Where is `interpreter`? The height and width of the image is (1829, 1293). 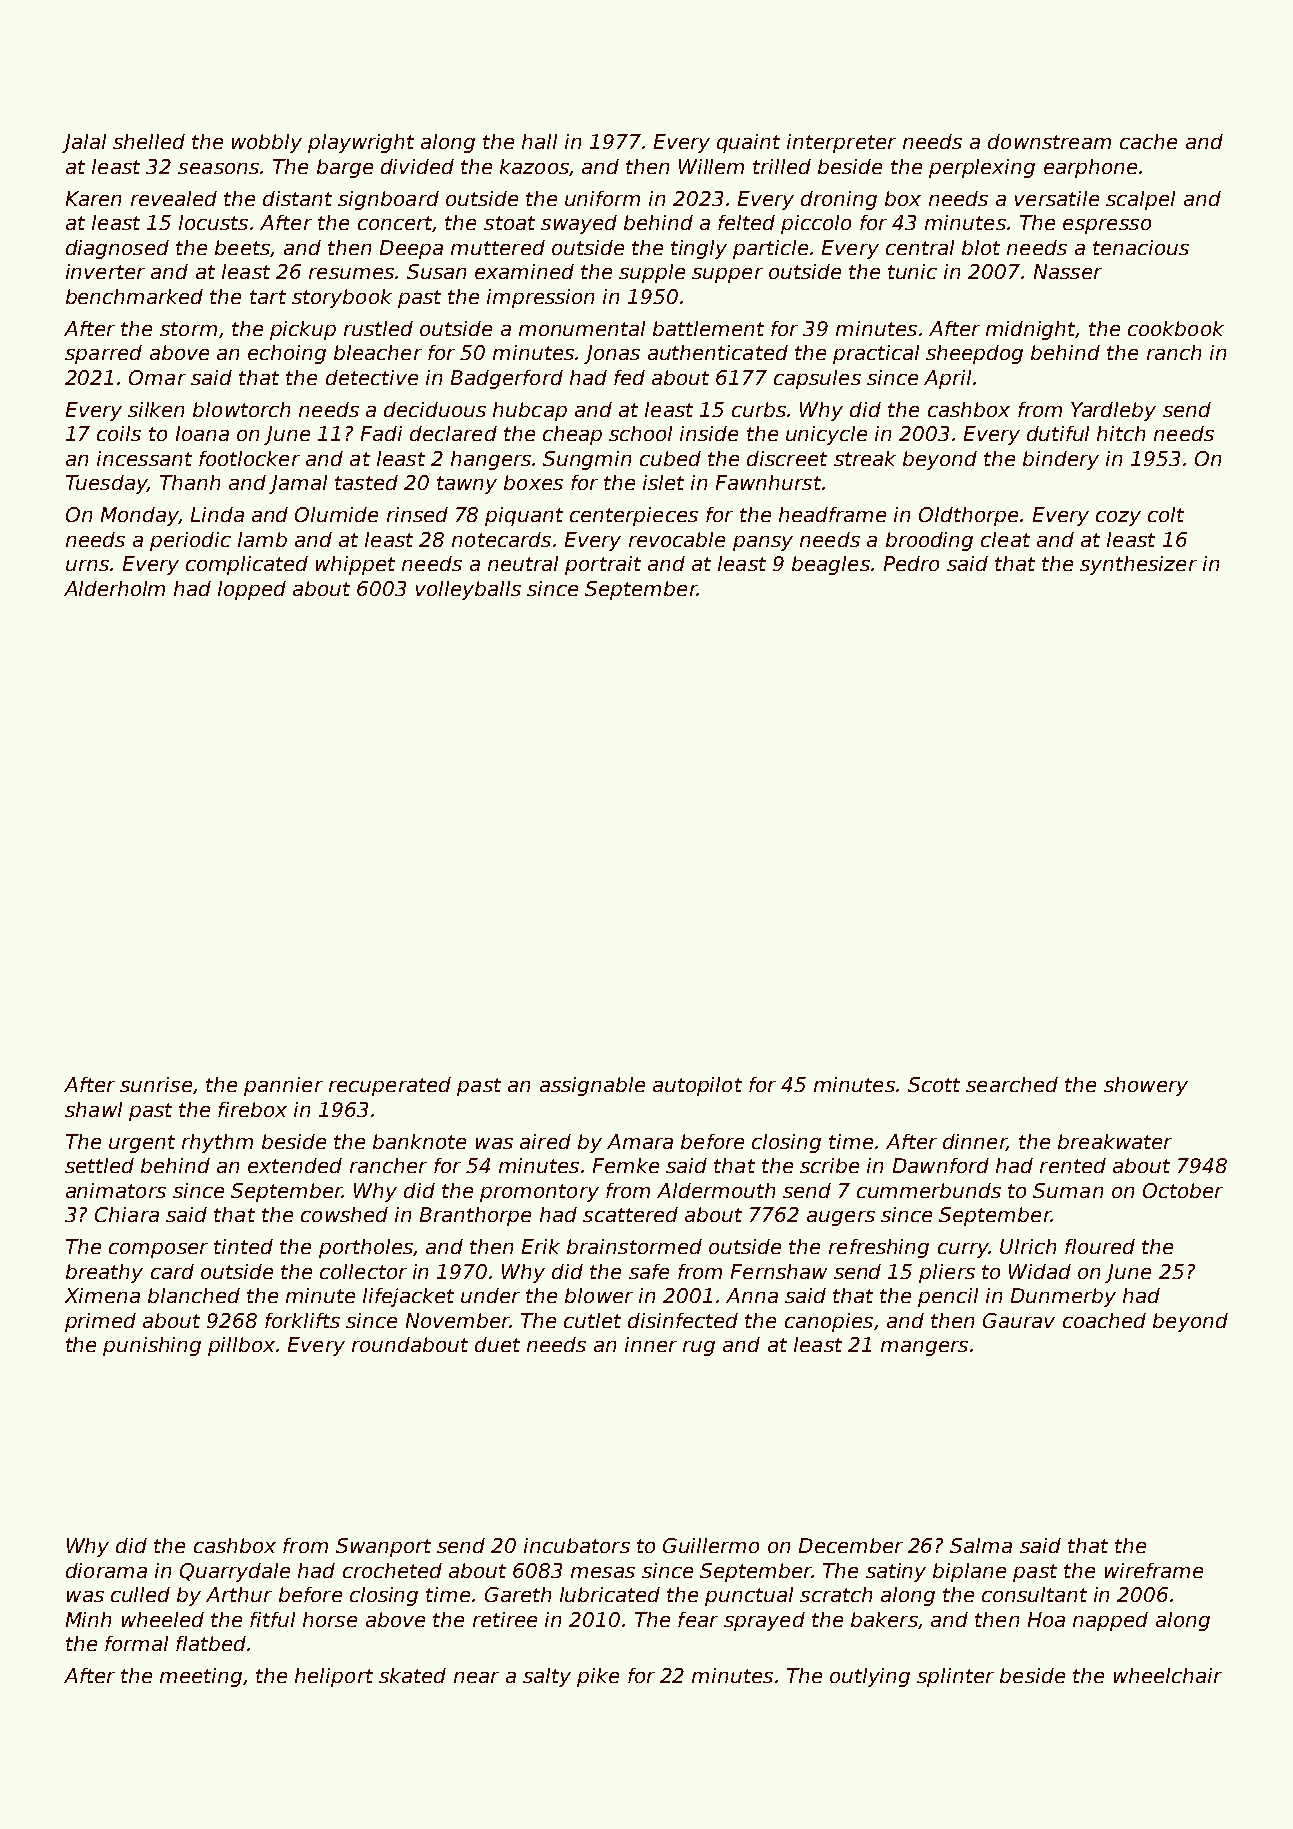
interpreter is located at coordinates (841, 143).
